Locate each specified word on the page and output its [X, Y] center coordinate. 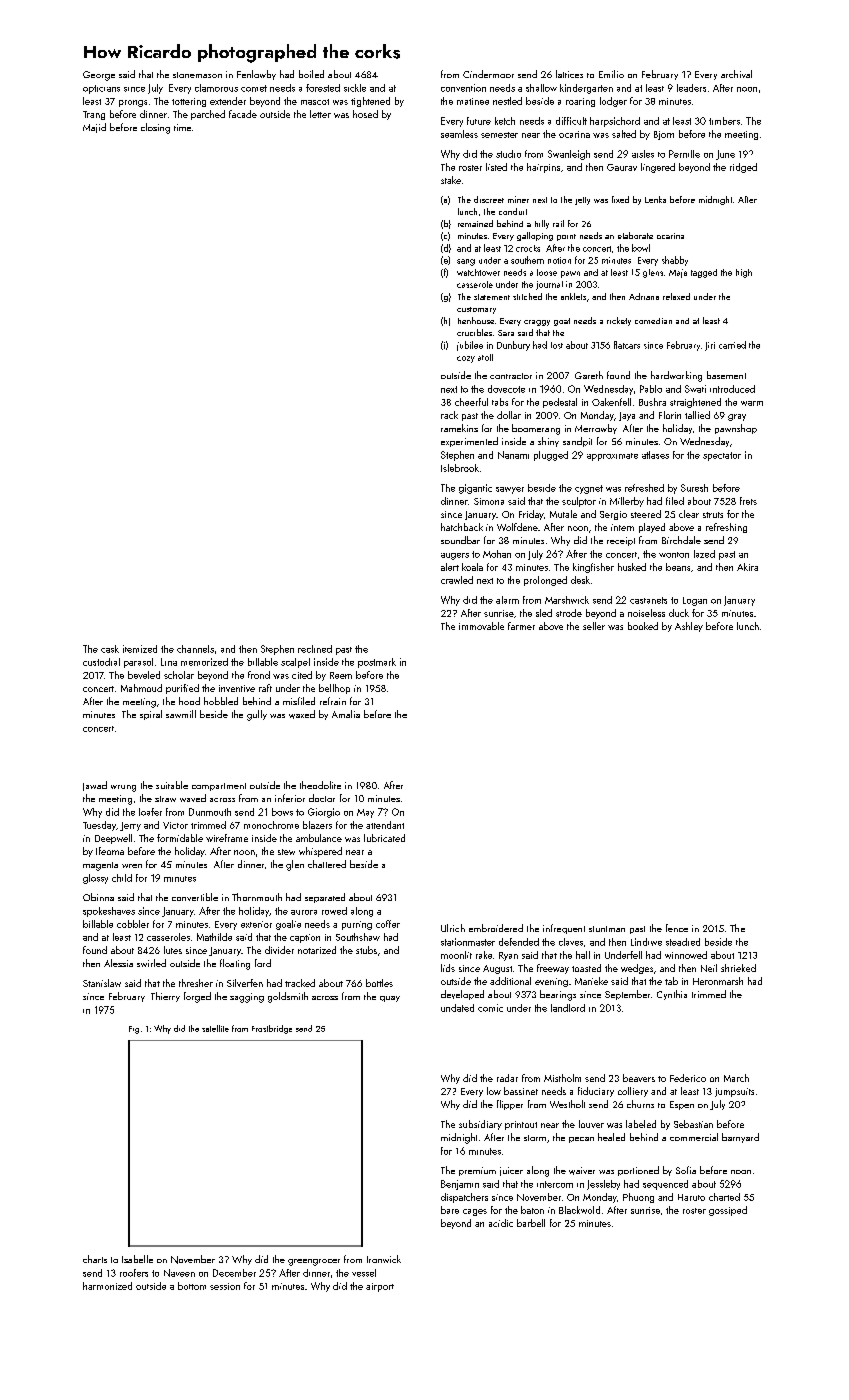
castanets [648, 600]
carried [732, 345]
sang [466, 262]
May [365, 813]
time [182, 127]
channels [195, 649]
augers [455, 556]
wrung [123, 788]
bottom [192, 1286]
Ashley [689, 627]
